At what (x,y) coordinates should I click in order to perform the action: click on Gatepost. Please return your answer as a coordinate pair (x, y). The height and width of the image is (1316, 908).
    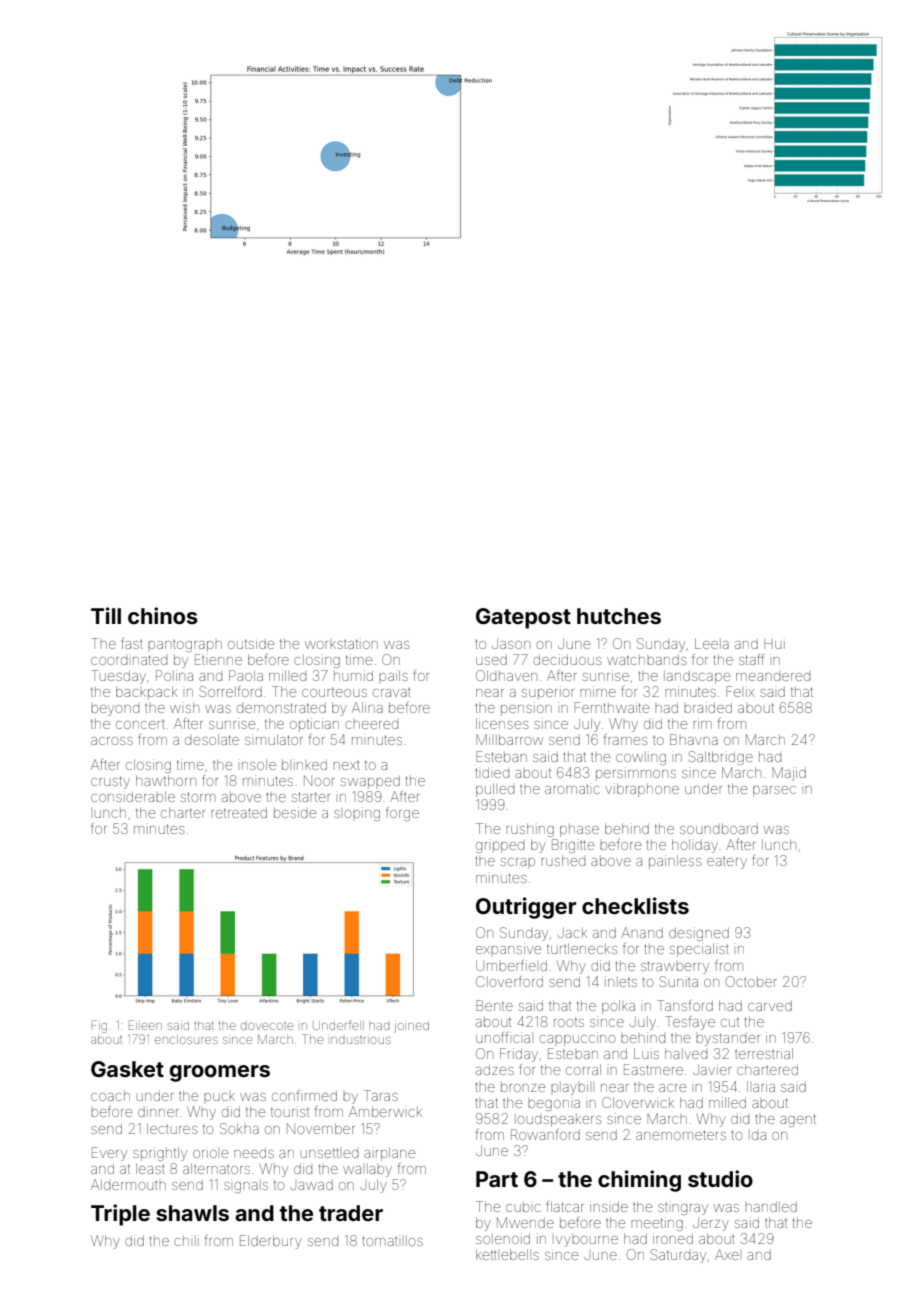
    Looking at the image, I should click on (523, 618).
